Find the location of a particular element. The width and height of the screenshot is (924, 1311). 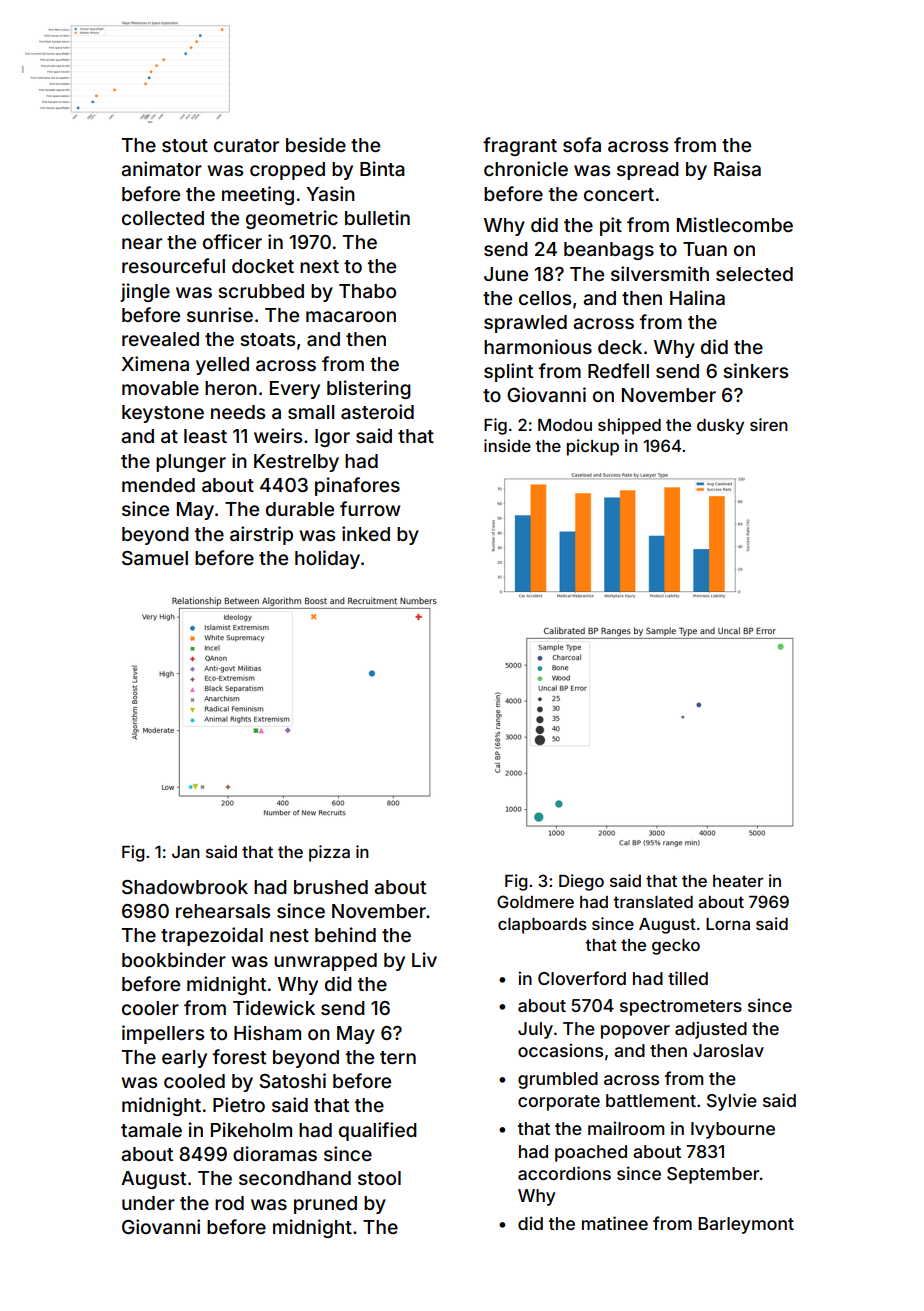

animator is located at coordinates (161, 168).
